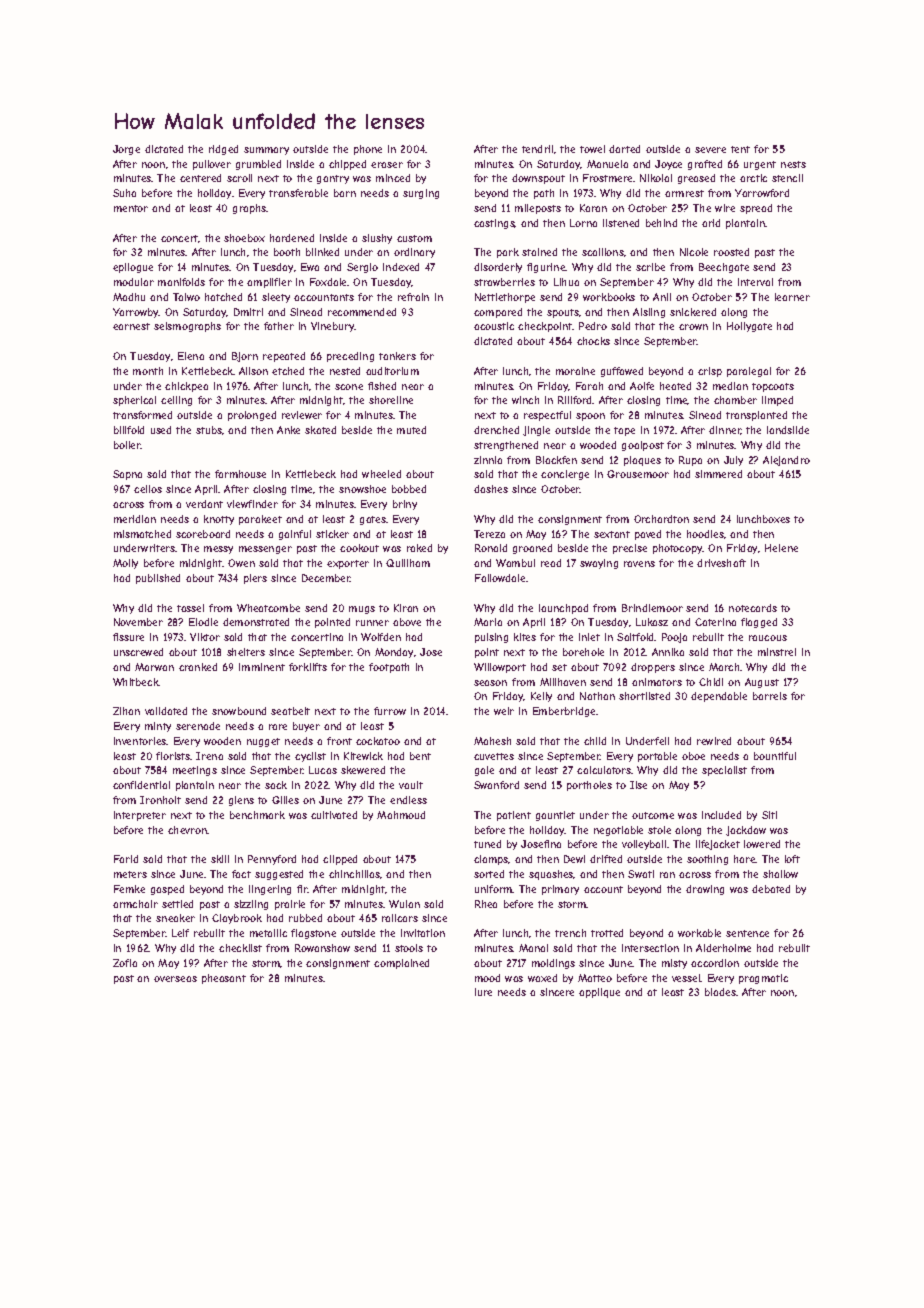 The width and height of the document is (924, 1308). What do you see at coordinates (224, 979) in the document?
I see `pheasant` at bounding box center [224, 979].
